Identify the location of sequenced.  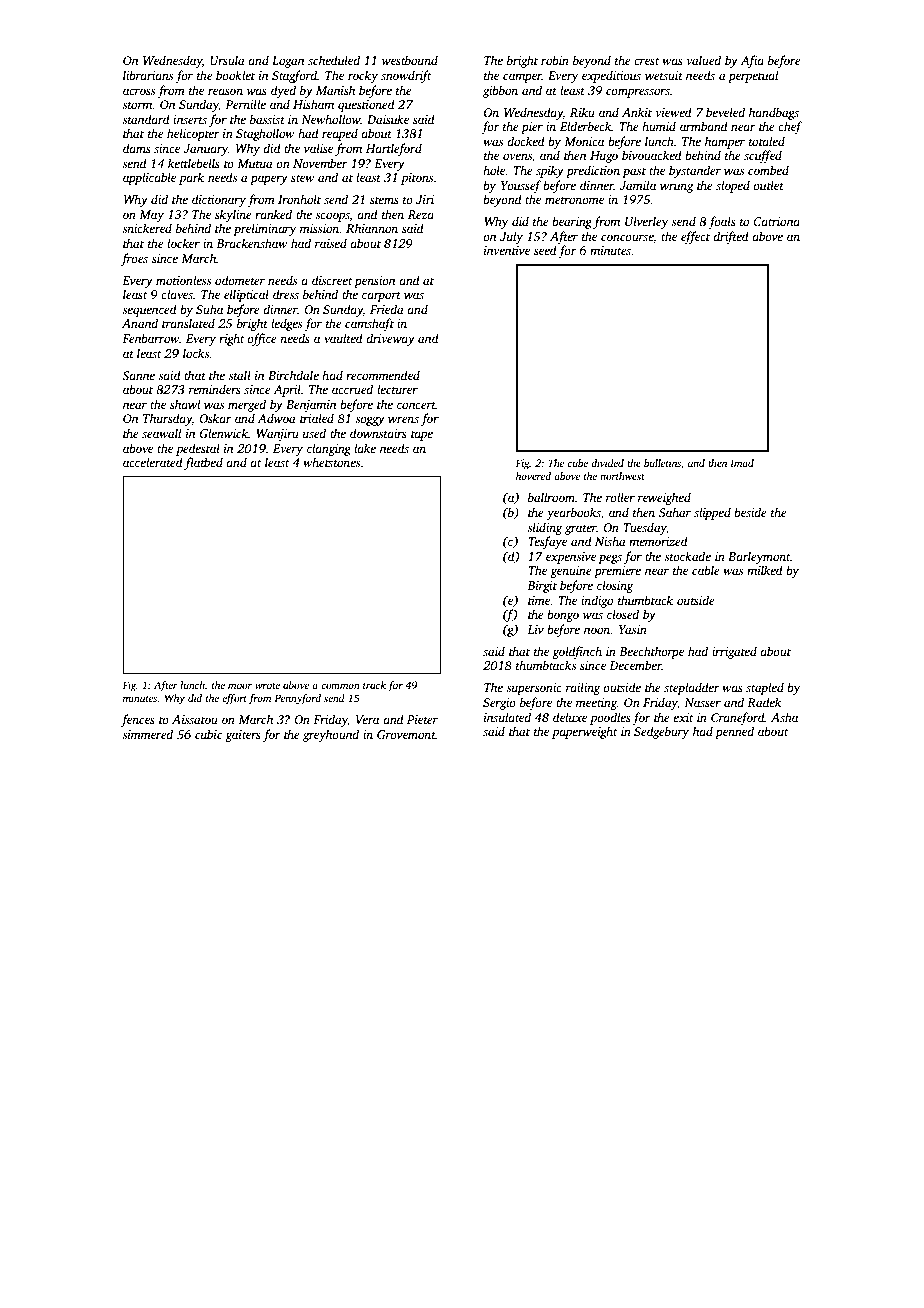
(149, 310).
